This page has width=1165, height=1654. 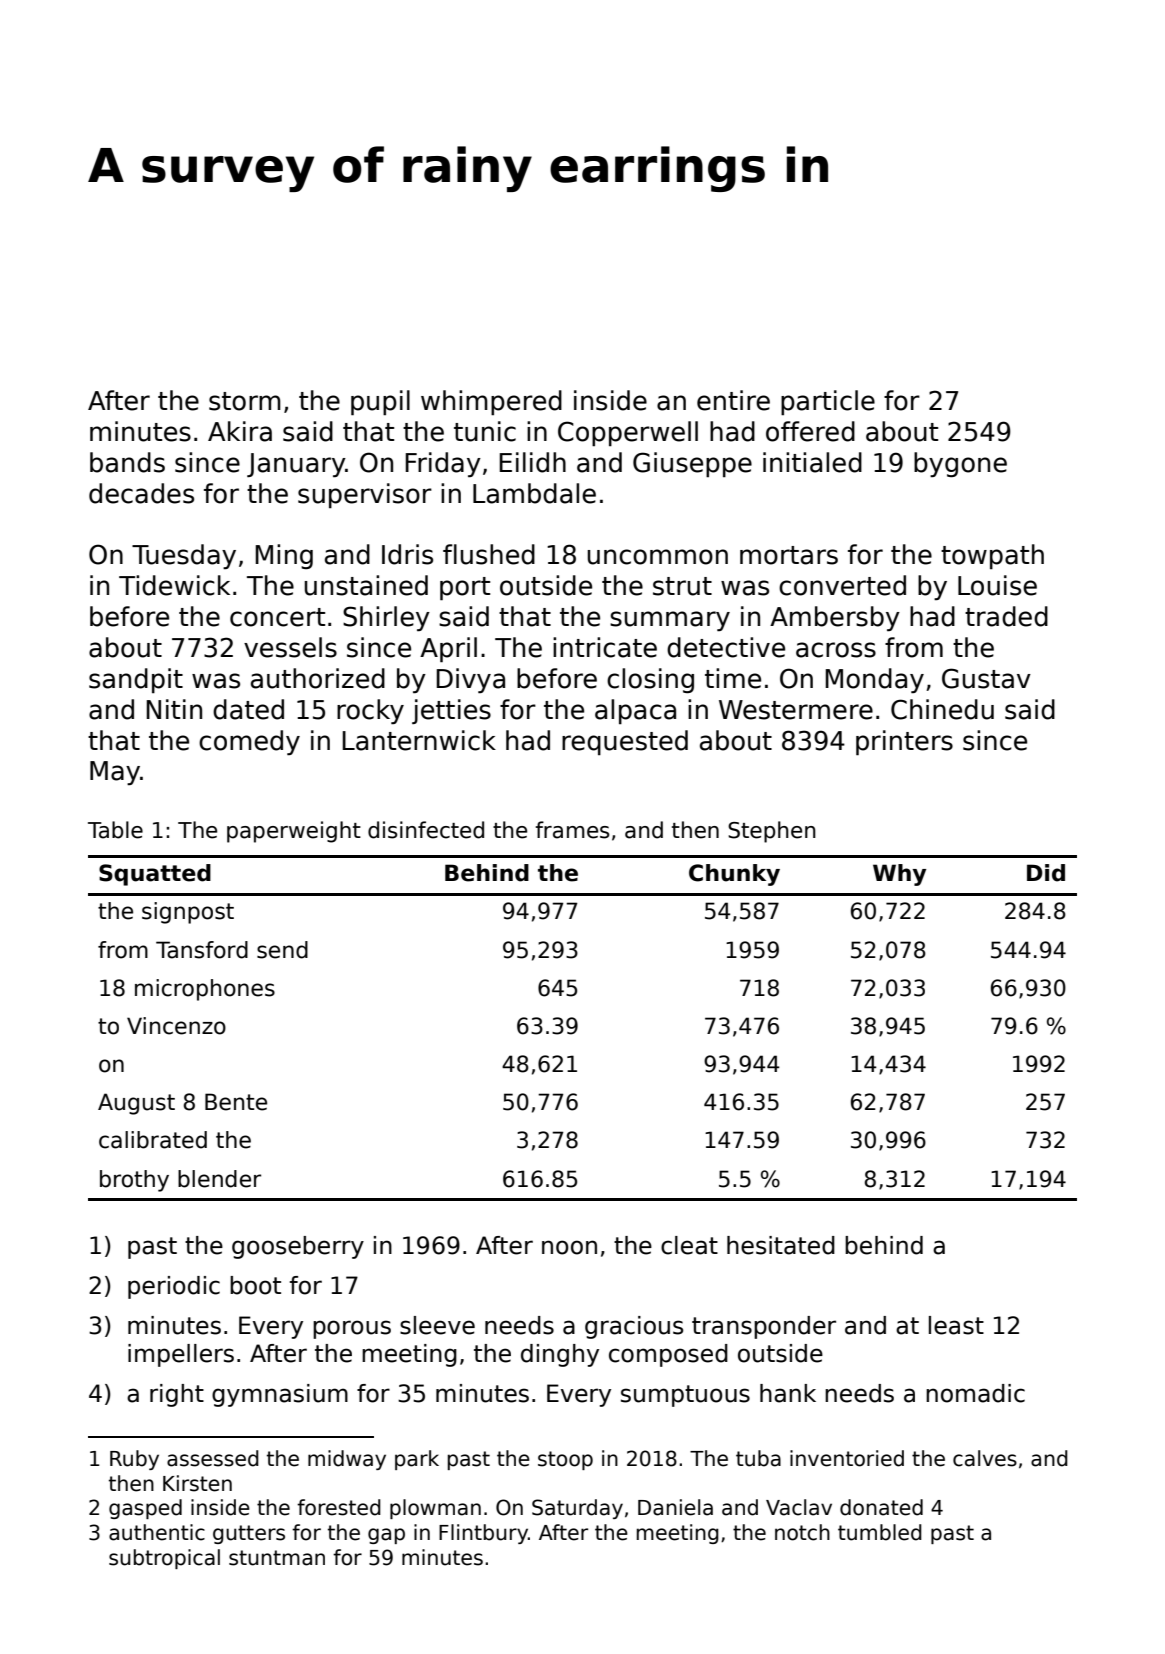 What do you see at coordinates (781, 1245) in the page?
I see `hesitated` at bounding box center [781, 1245].
